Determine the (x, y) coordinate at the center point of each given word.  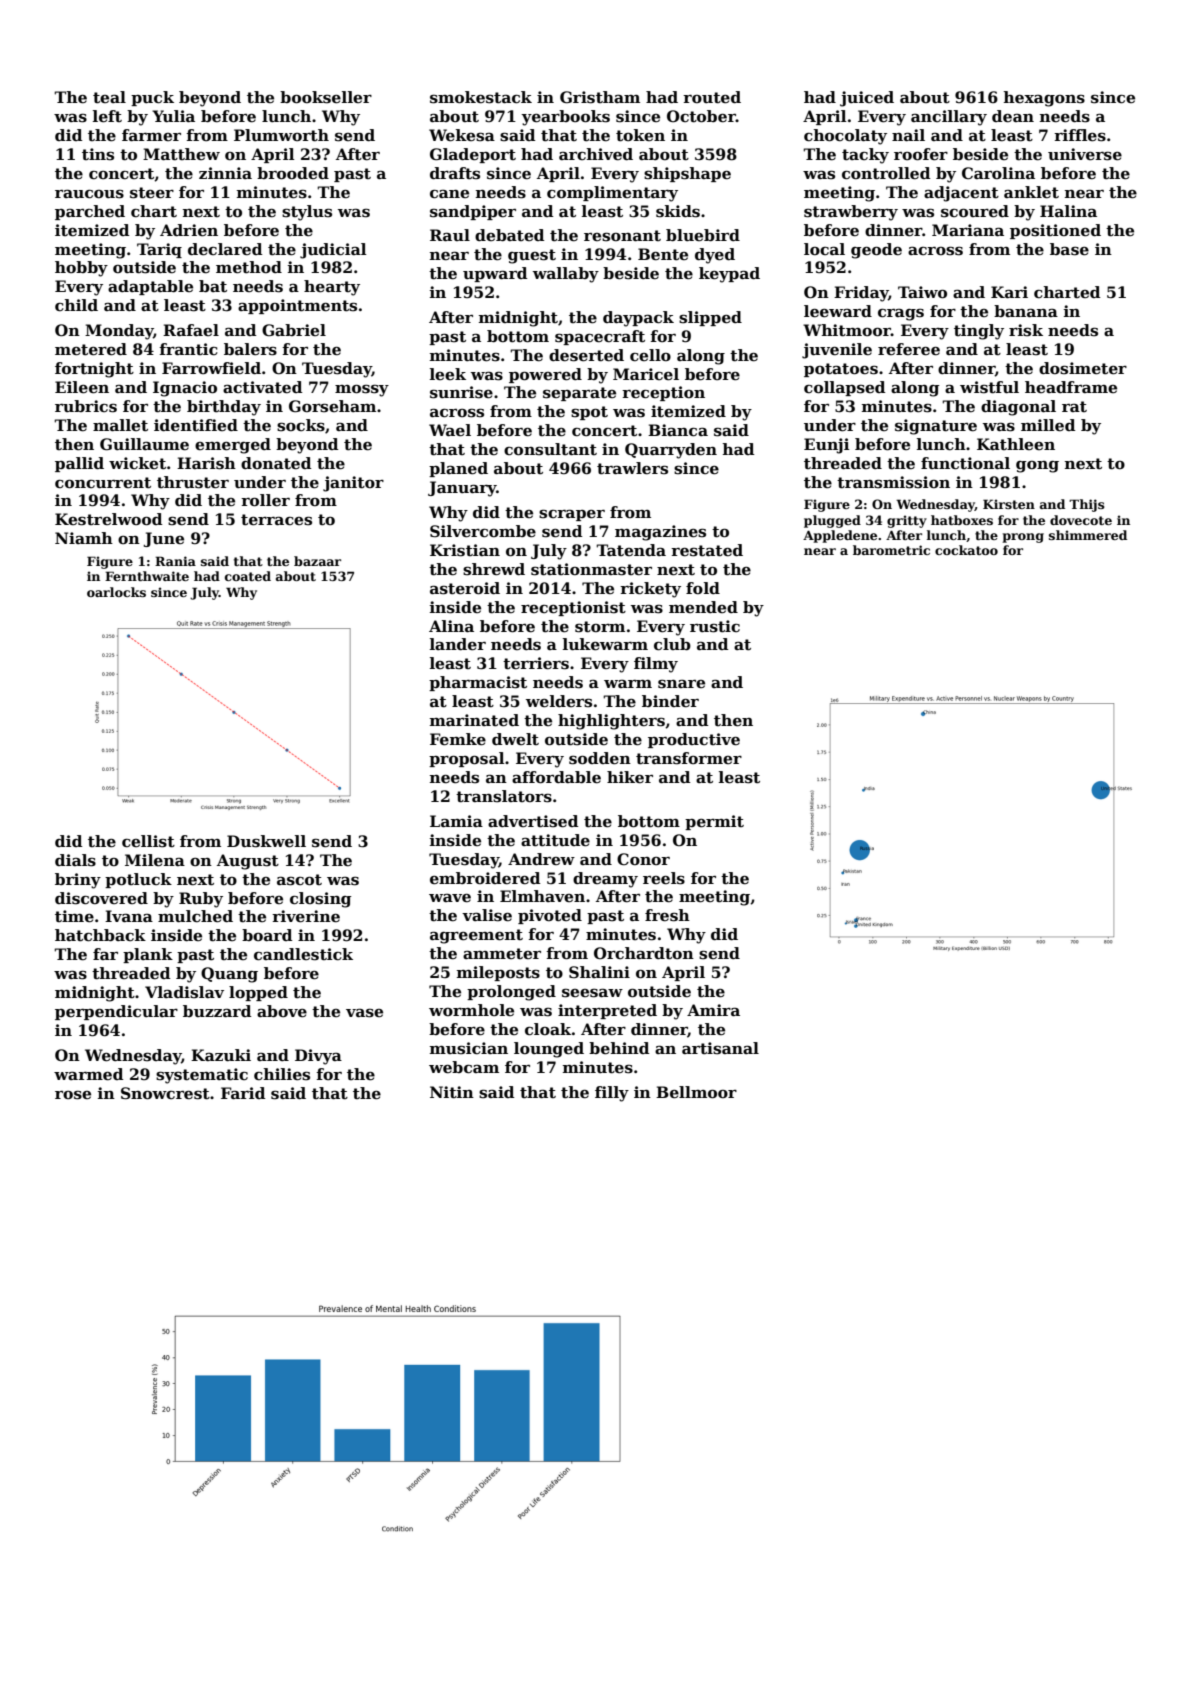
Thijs (1087, 505)
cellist (148, 841)
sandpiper (473, 212)
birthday (224, 408)
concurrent (103, 483)
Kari (1009, 292)
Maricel (646, 374)
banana (1026, 311)
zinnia (225, 173)
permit (714, 822)
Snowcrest (165, 1093)
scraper (572, 515)
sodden (600, 758)
